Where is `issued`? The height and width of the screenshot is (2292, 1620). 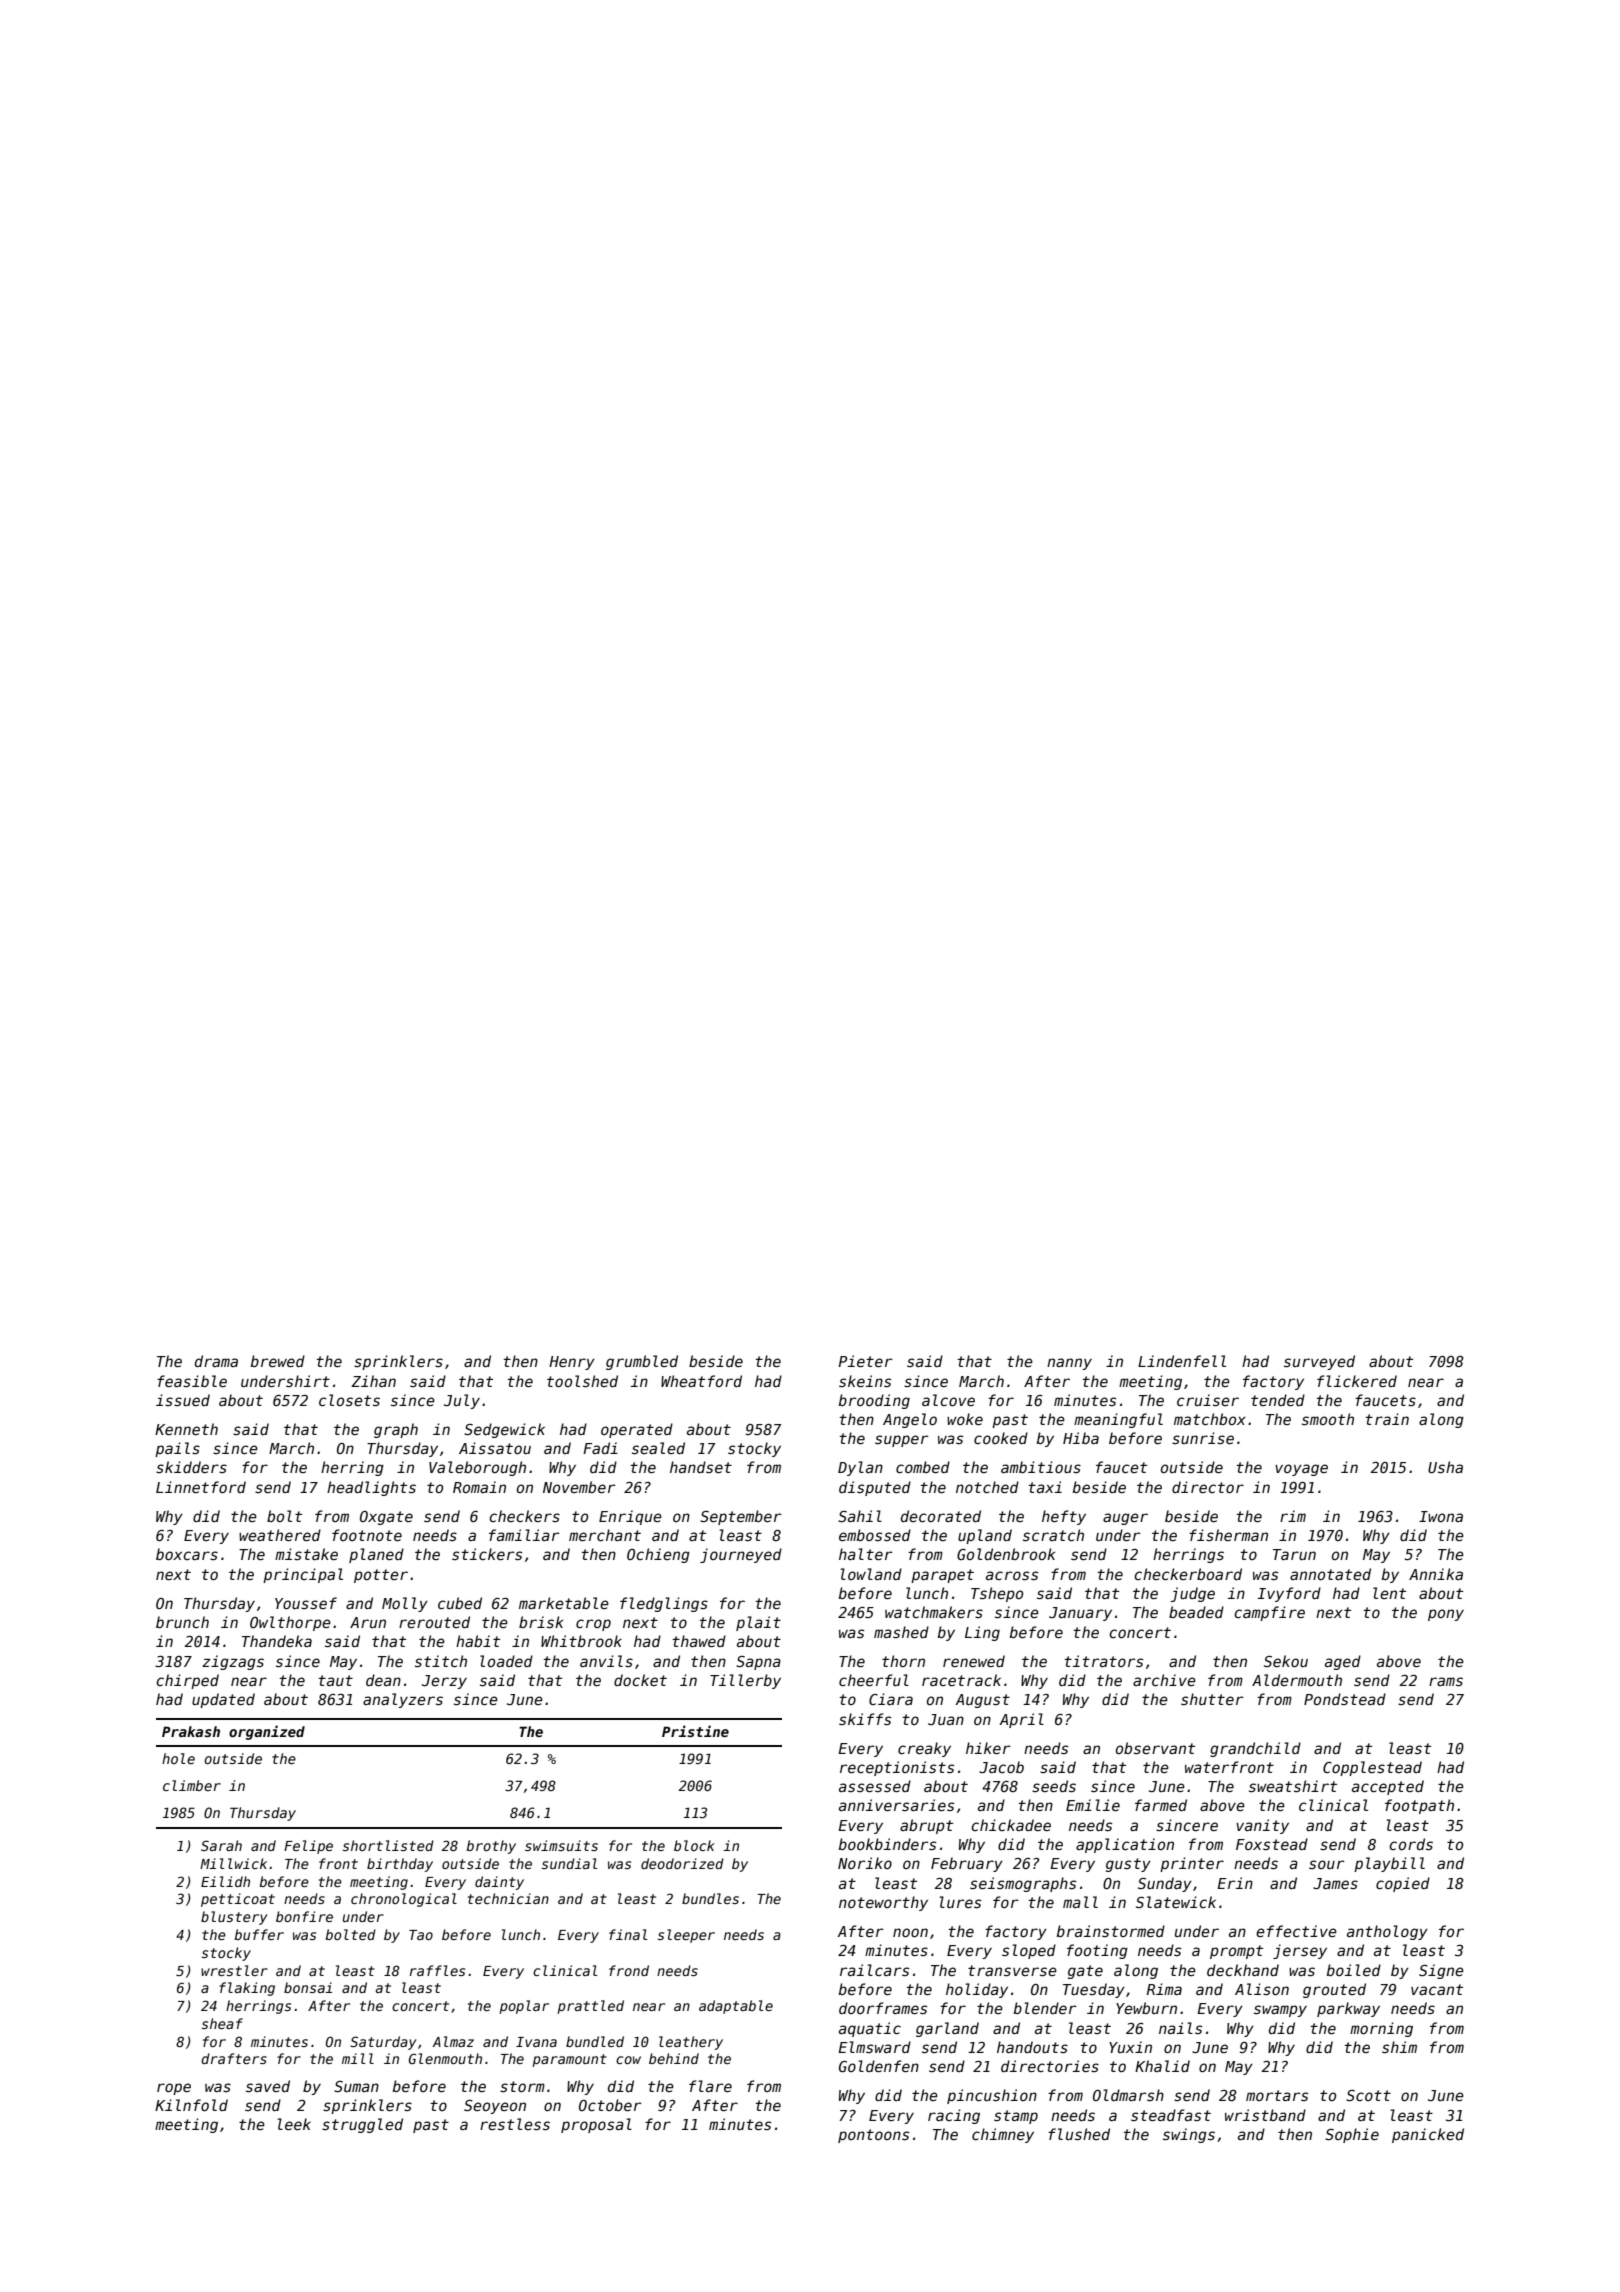
issued is located at coordinates (183, 1400).
